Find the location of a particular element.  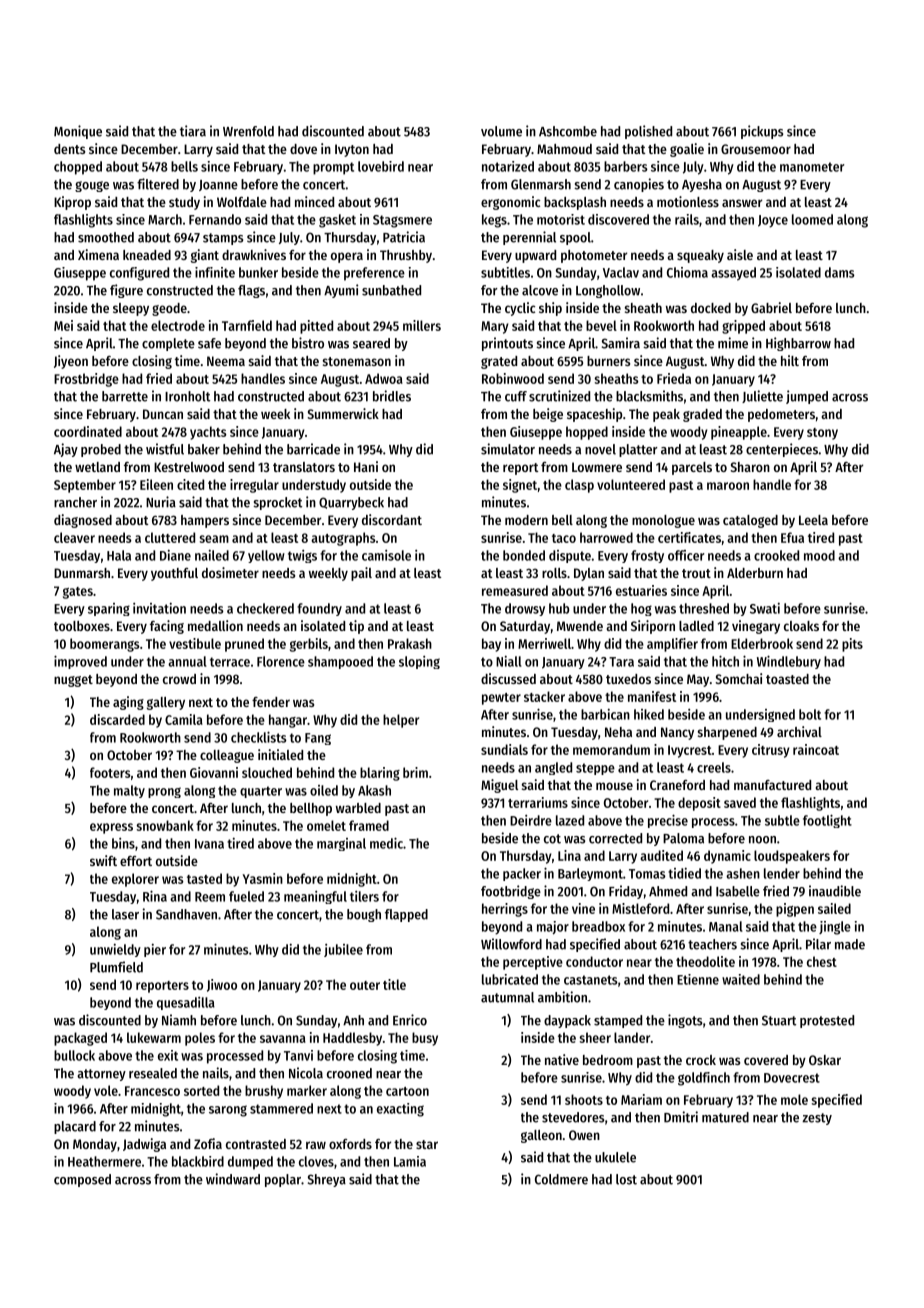

Nuria is located at coordinates (161, 502).
